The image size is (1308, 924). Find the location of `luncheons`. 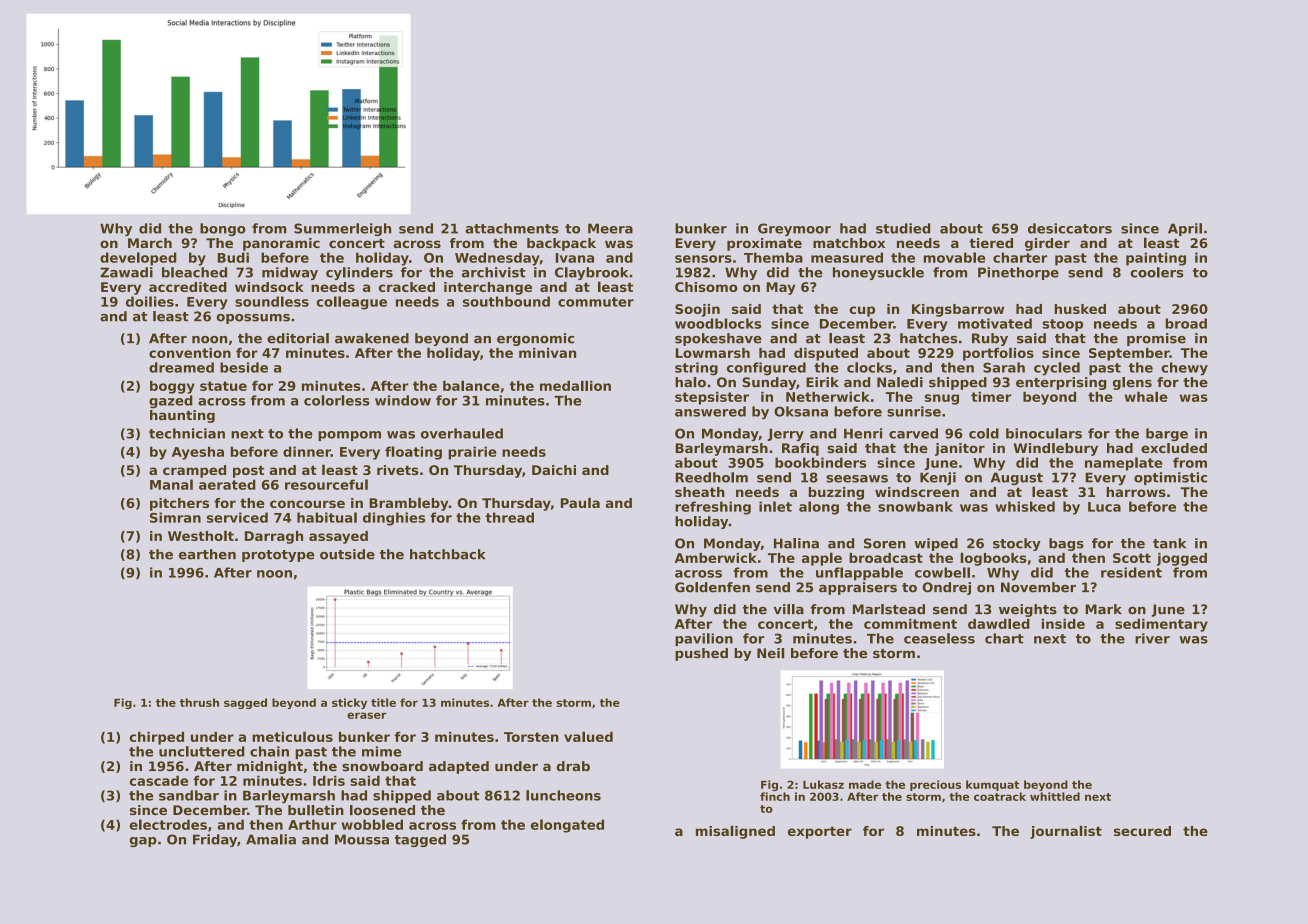

luncheons is located at coordinates (563, 795).
